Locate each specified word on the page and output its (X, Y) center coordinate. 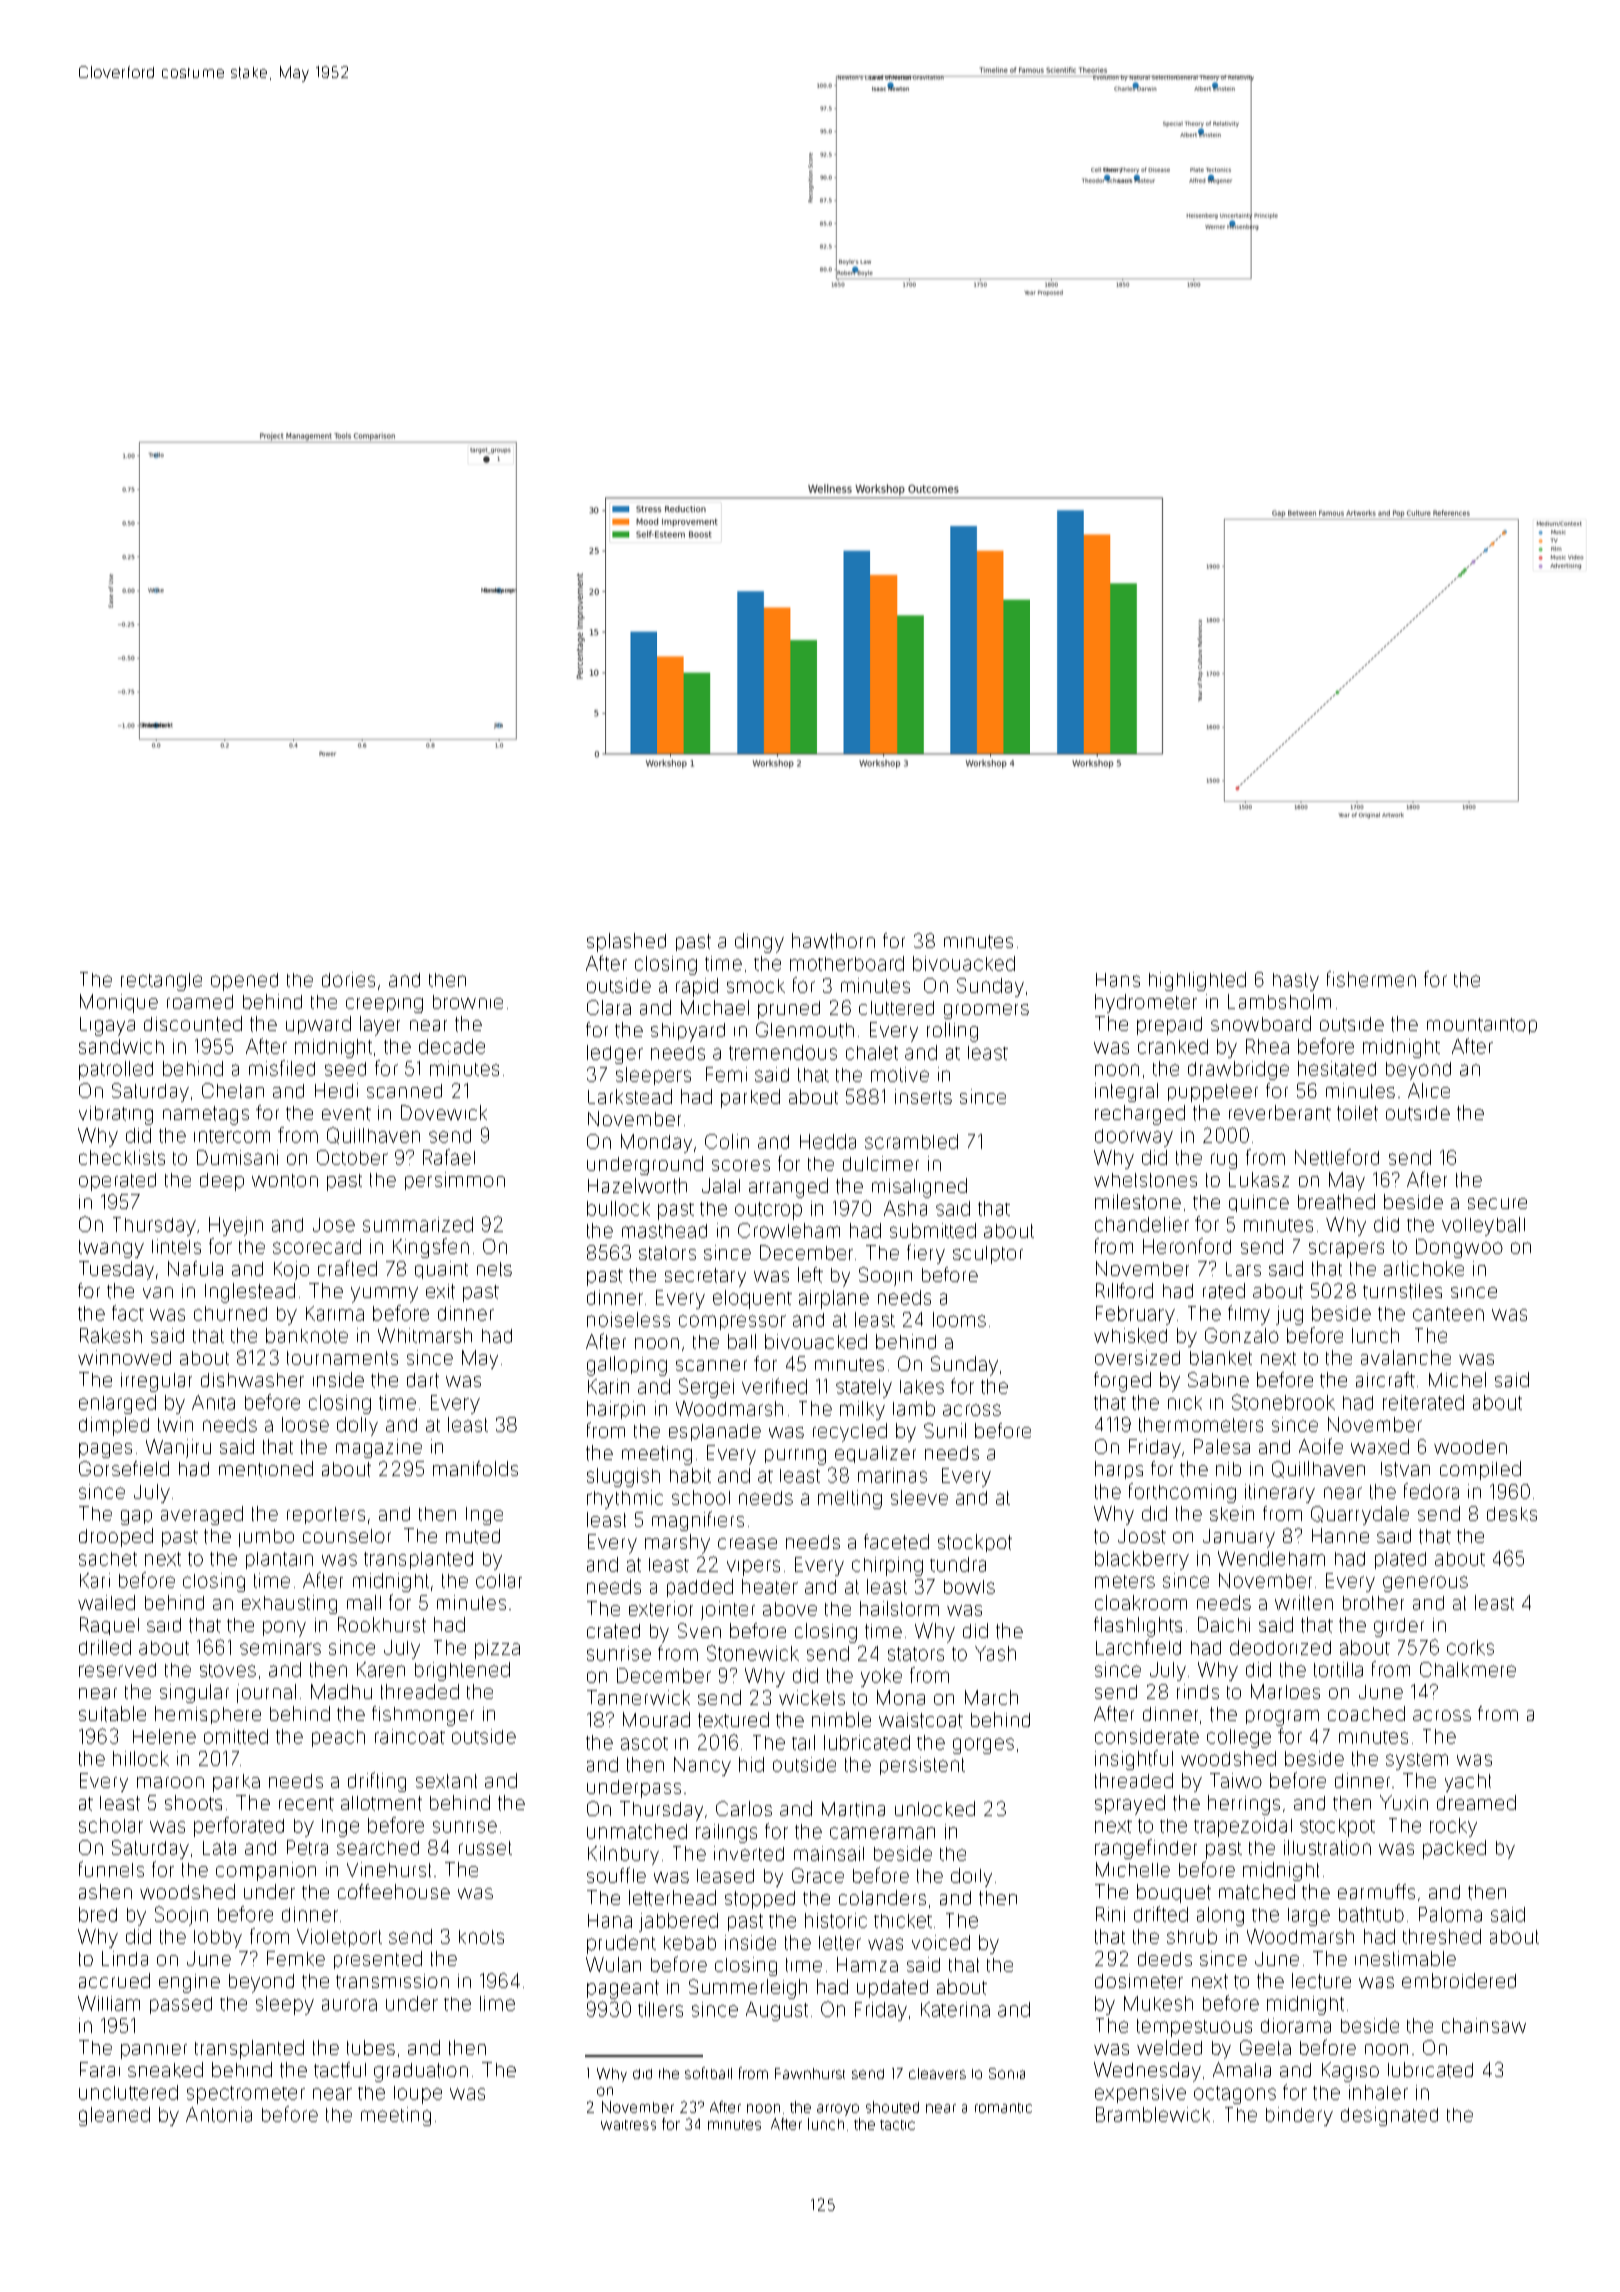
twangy (111, 1249)
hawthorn (833, 941)
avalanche (1406, 1357)
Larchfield (1138, 1647)
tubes (371, 2047)
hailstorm (899, 1608)
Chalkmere (1468, 1669)
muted (473, 1536)
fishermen (1371, 979)
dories (348, 979)
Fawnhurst (810, 2073)
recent (306, 1804)
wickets (812, 1697)
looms (959, 1319)
